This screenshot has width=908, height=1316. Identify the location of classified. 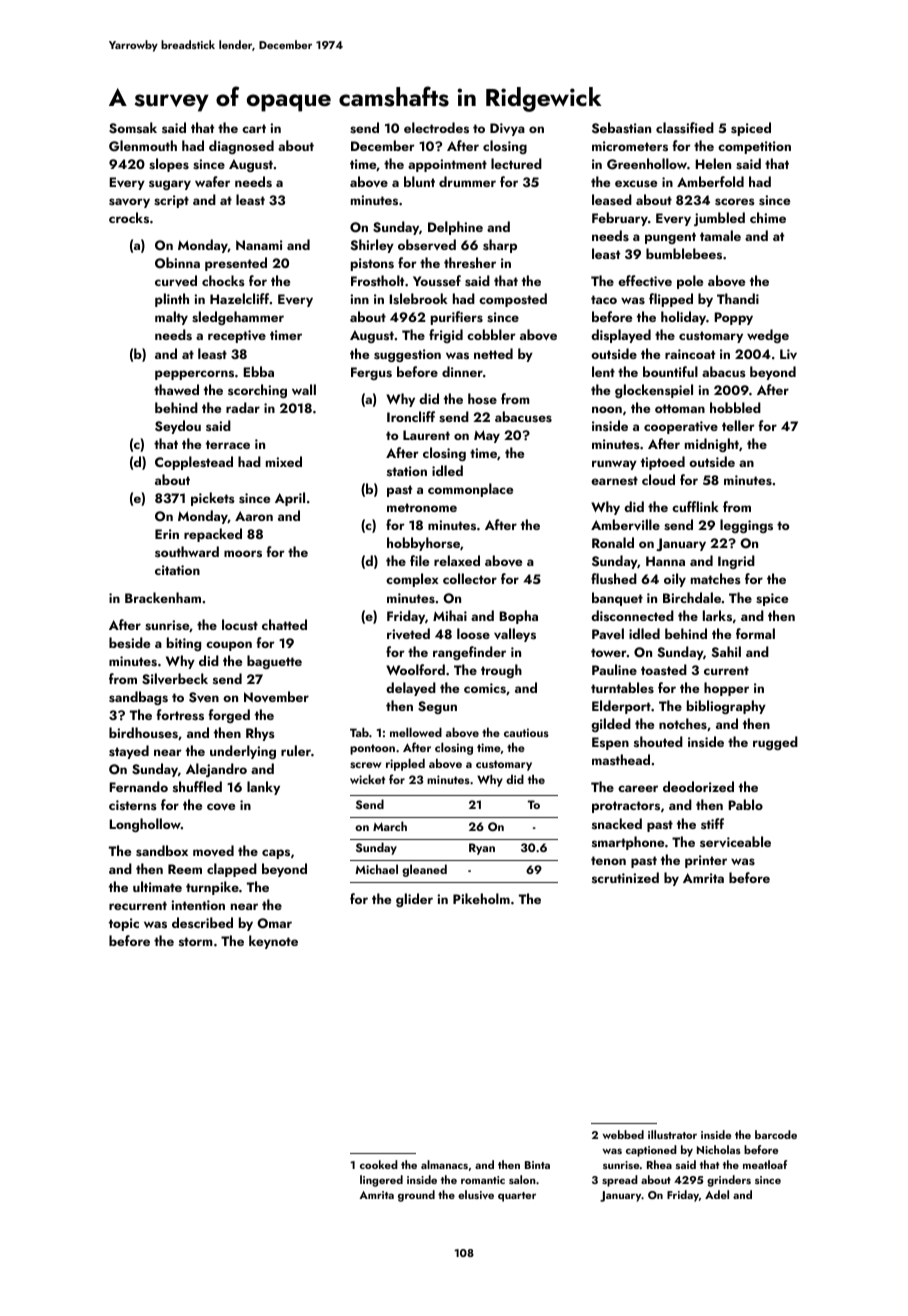
(685, 127).
